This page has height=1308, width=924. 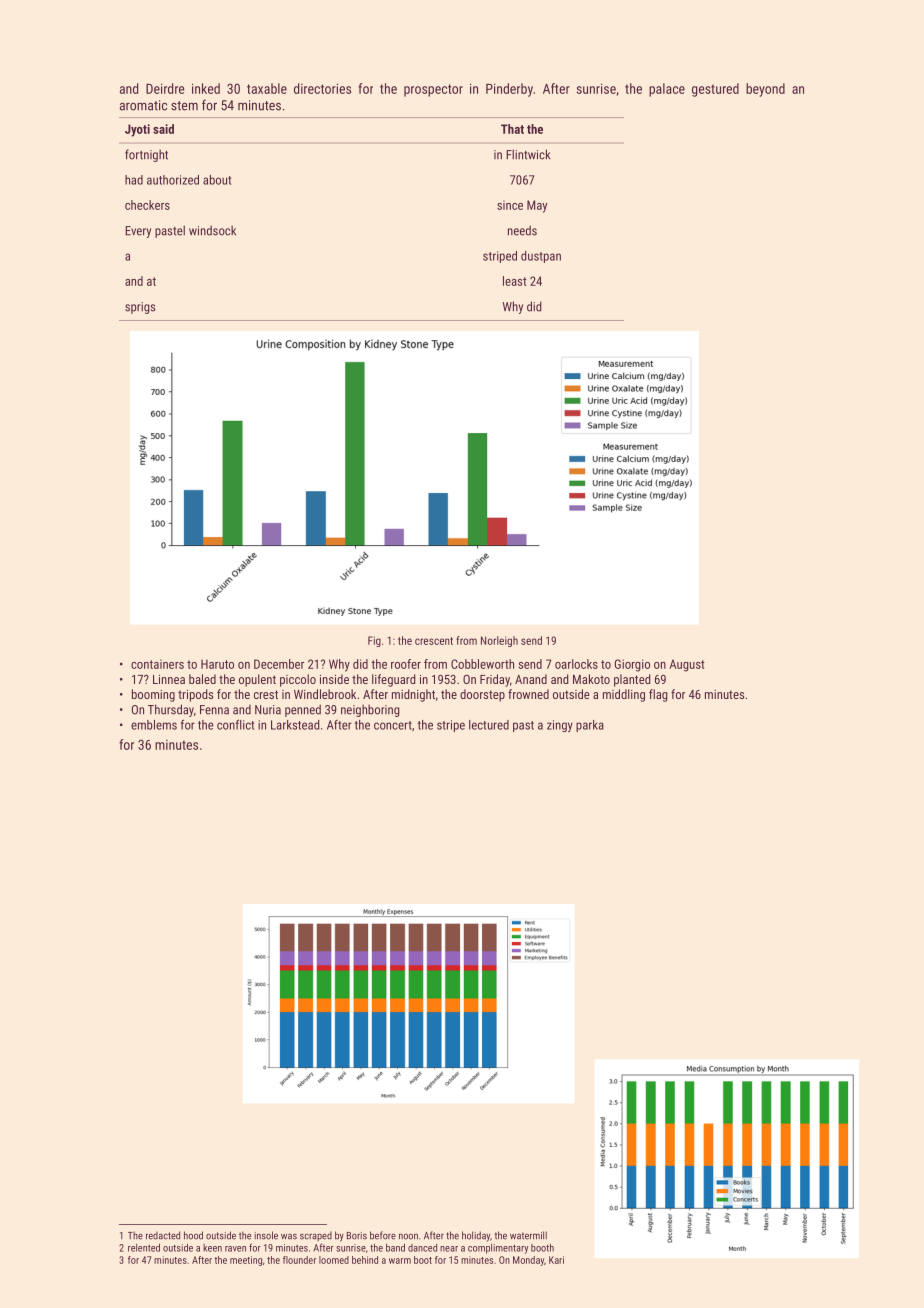 I want to click on prospector, so click(x=433, y=90).
